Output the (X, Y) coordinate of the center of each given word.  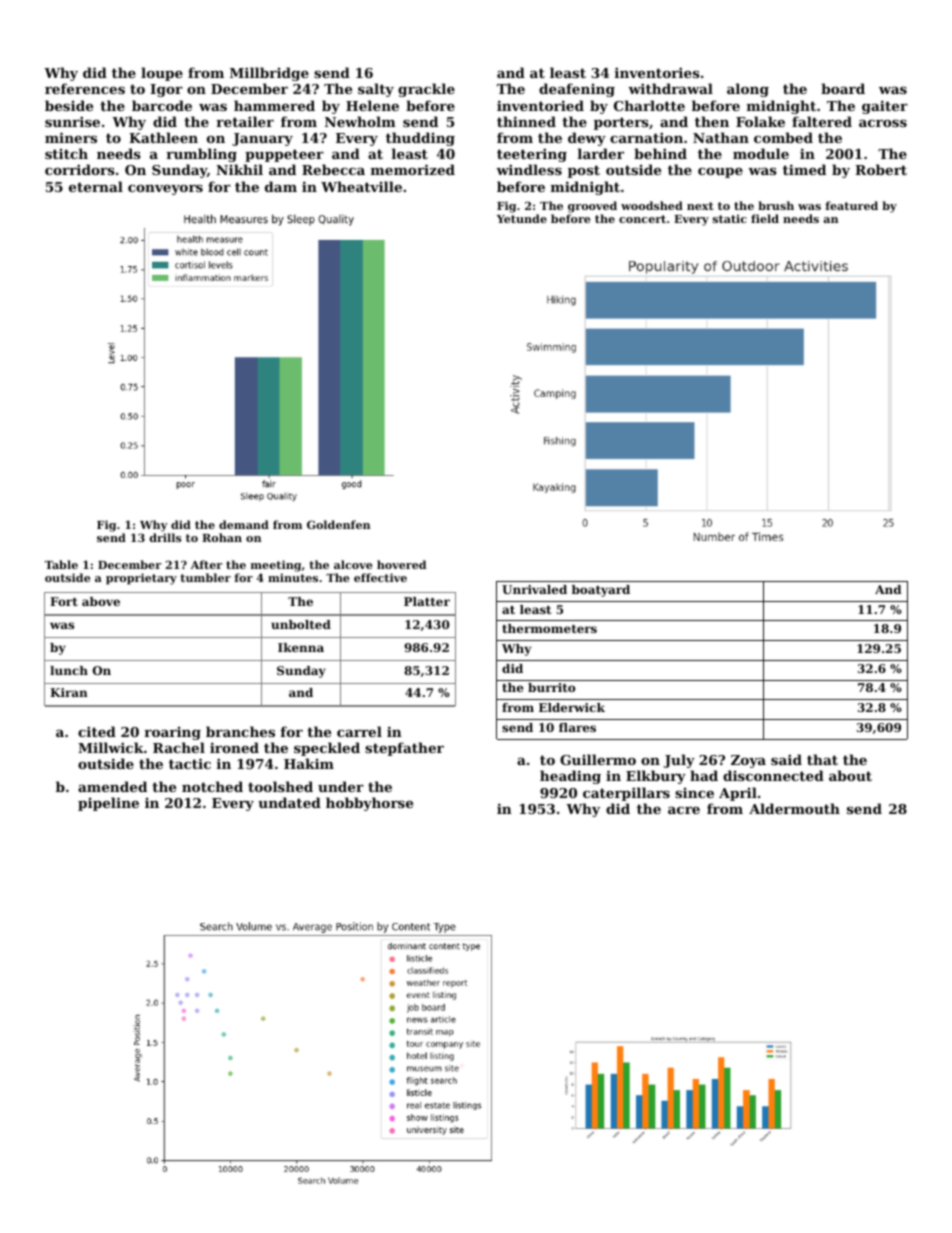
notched (212, 786)
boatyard (601, 591)
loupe (162, 74)
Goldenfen (338, 524)
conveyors (165, 190)
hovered (401, 564)
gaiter (885, 107)
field (765, 218)
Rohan (222, 537)
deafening (577, 90)
